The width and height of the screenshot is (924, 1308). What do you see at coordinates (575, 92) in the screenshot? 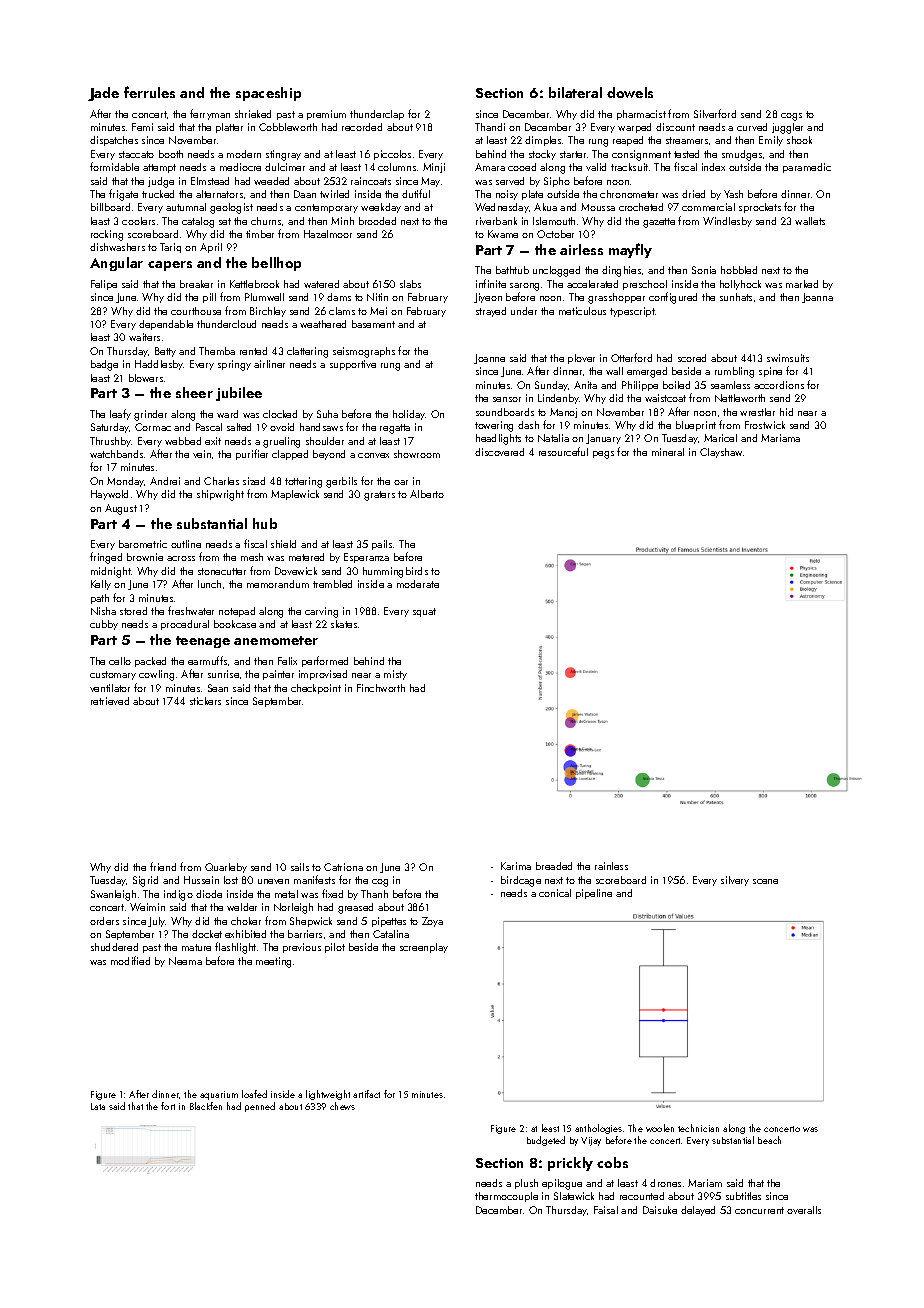
I see `bilateral` at bounding box center [575, 92].
